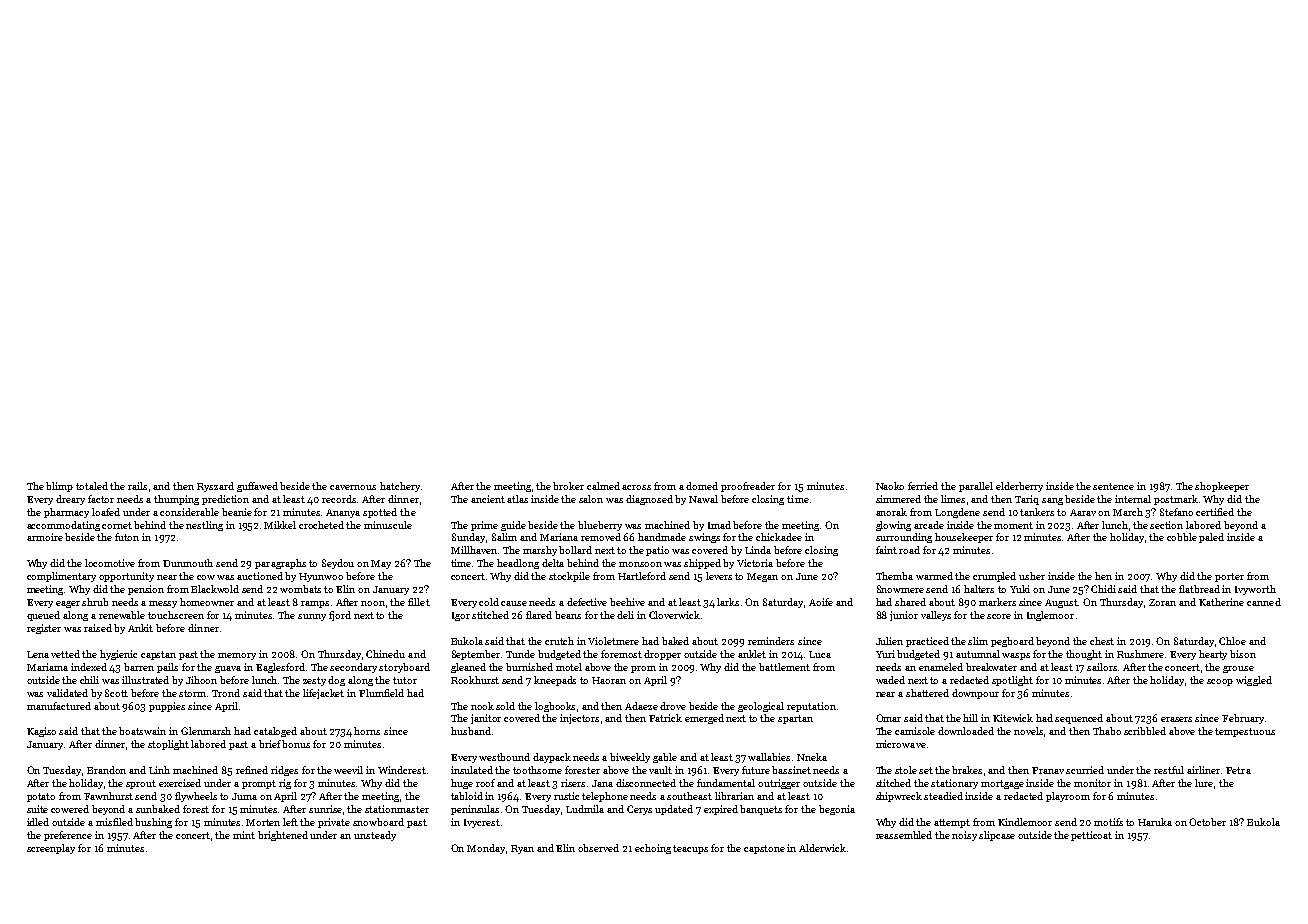 The width and height of the screenshot is (1308, 924). Describe the element at coordinates (704, 719) in the screenshot. I see `emerged` at that location.
